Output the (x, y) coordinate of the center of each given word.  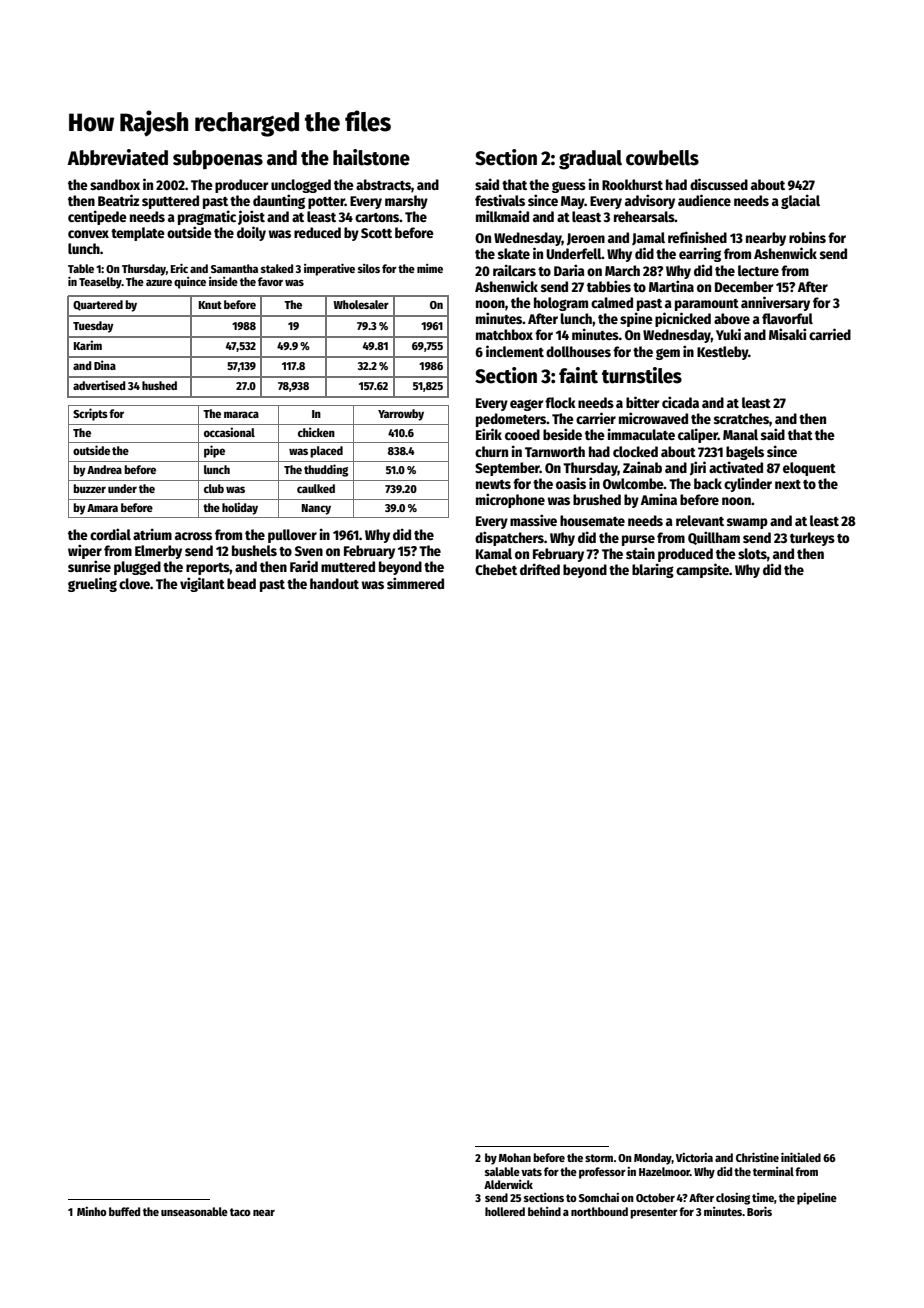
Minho (92, 1211)
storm (599, 1158)
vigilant (202, 584)
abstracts (383, 184)
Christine (757, 1157)
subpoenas (218, 160)
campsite (702, 570)
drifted (540, 569)
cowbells (662, 158)
